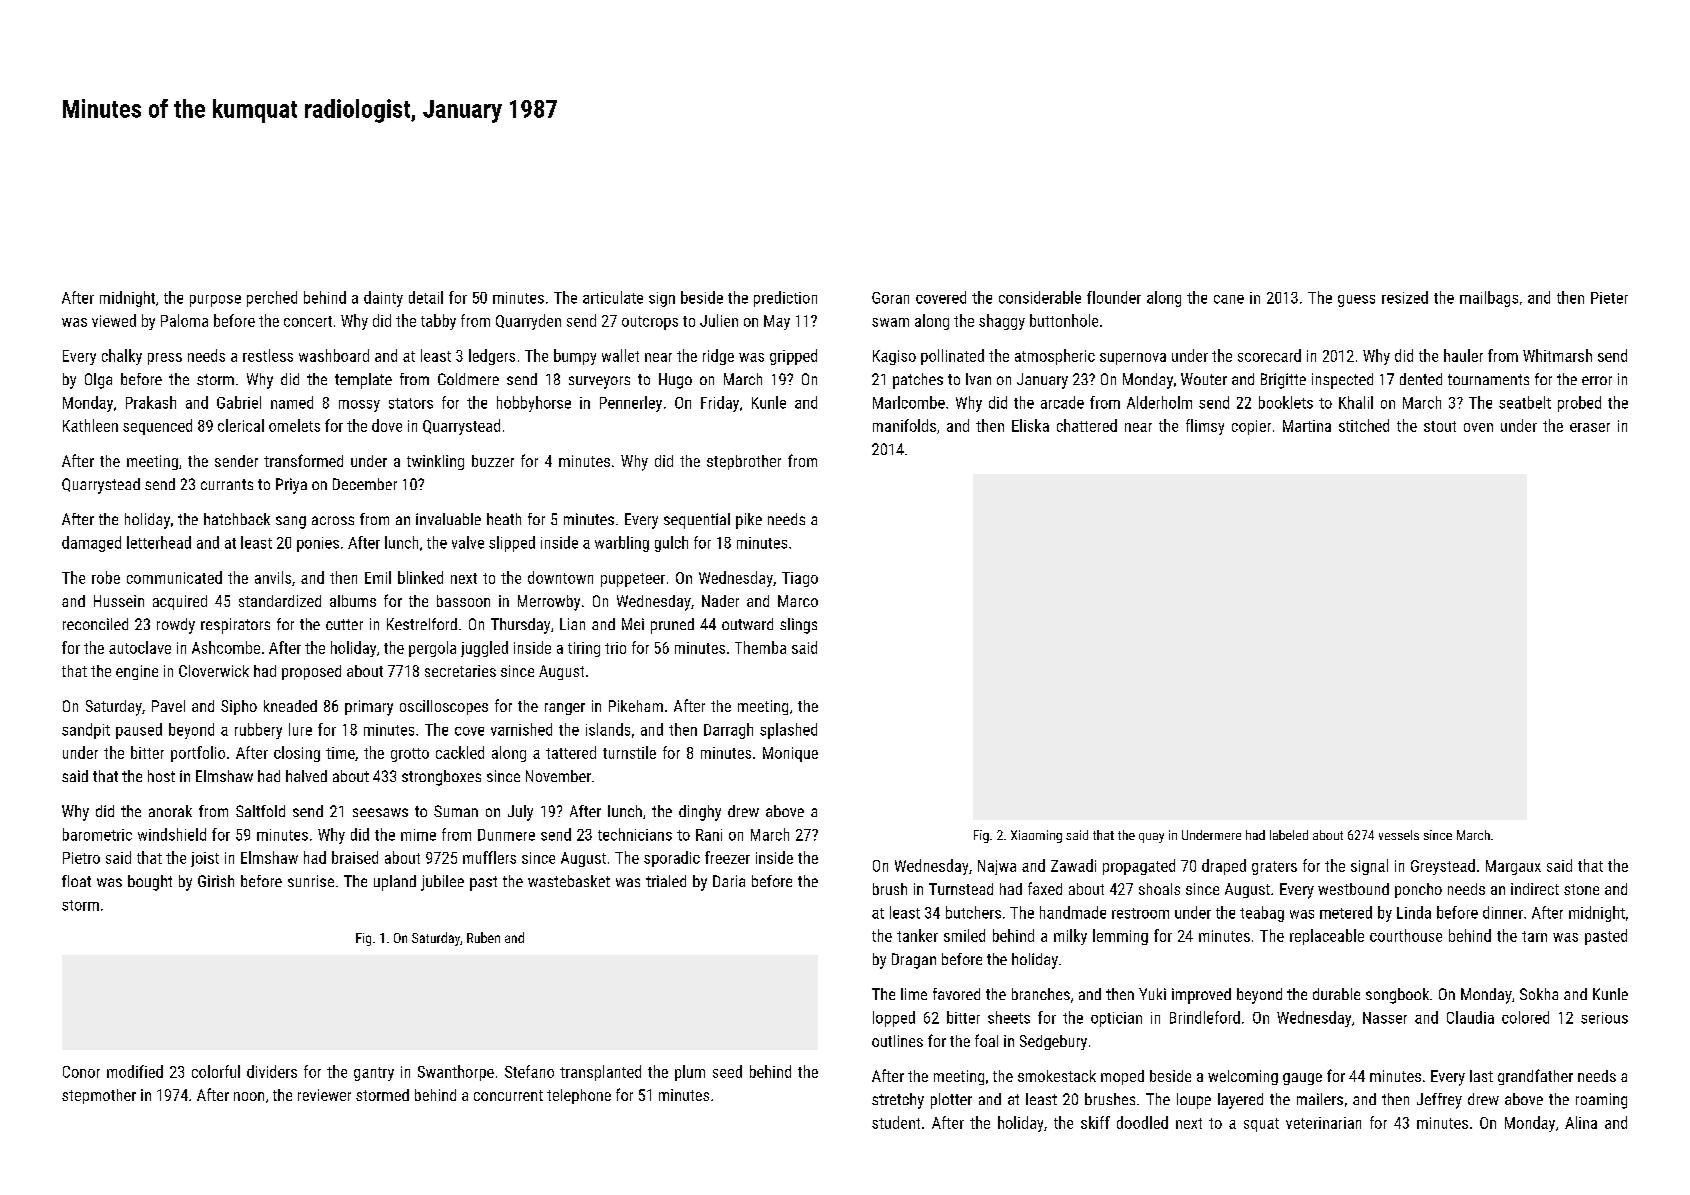  I want to click on vessels, so click(1399, 835).
